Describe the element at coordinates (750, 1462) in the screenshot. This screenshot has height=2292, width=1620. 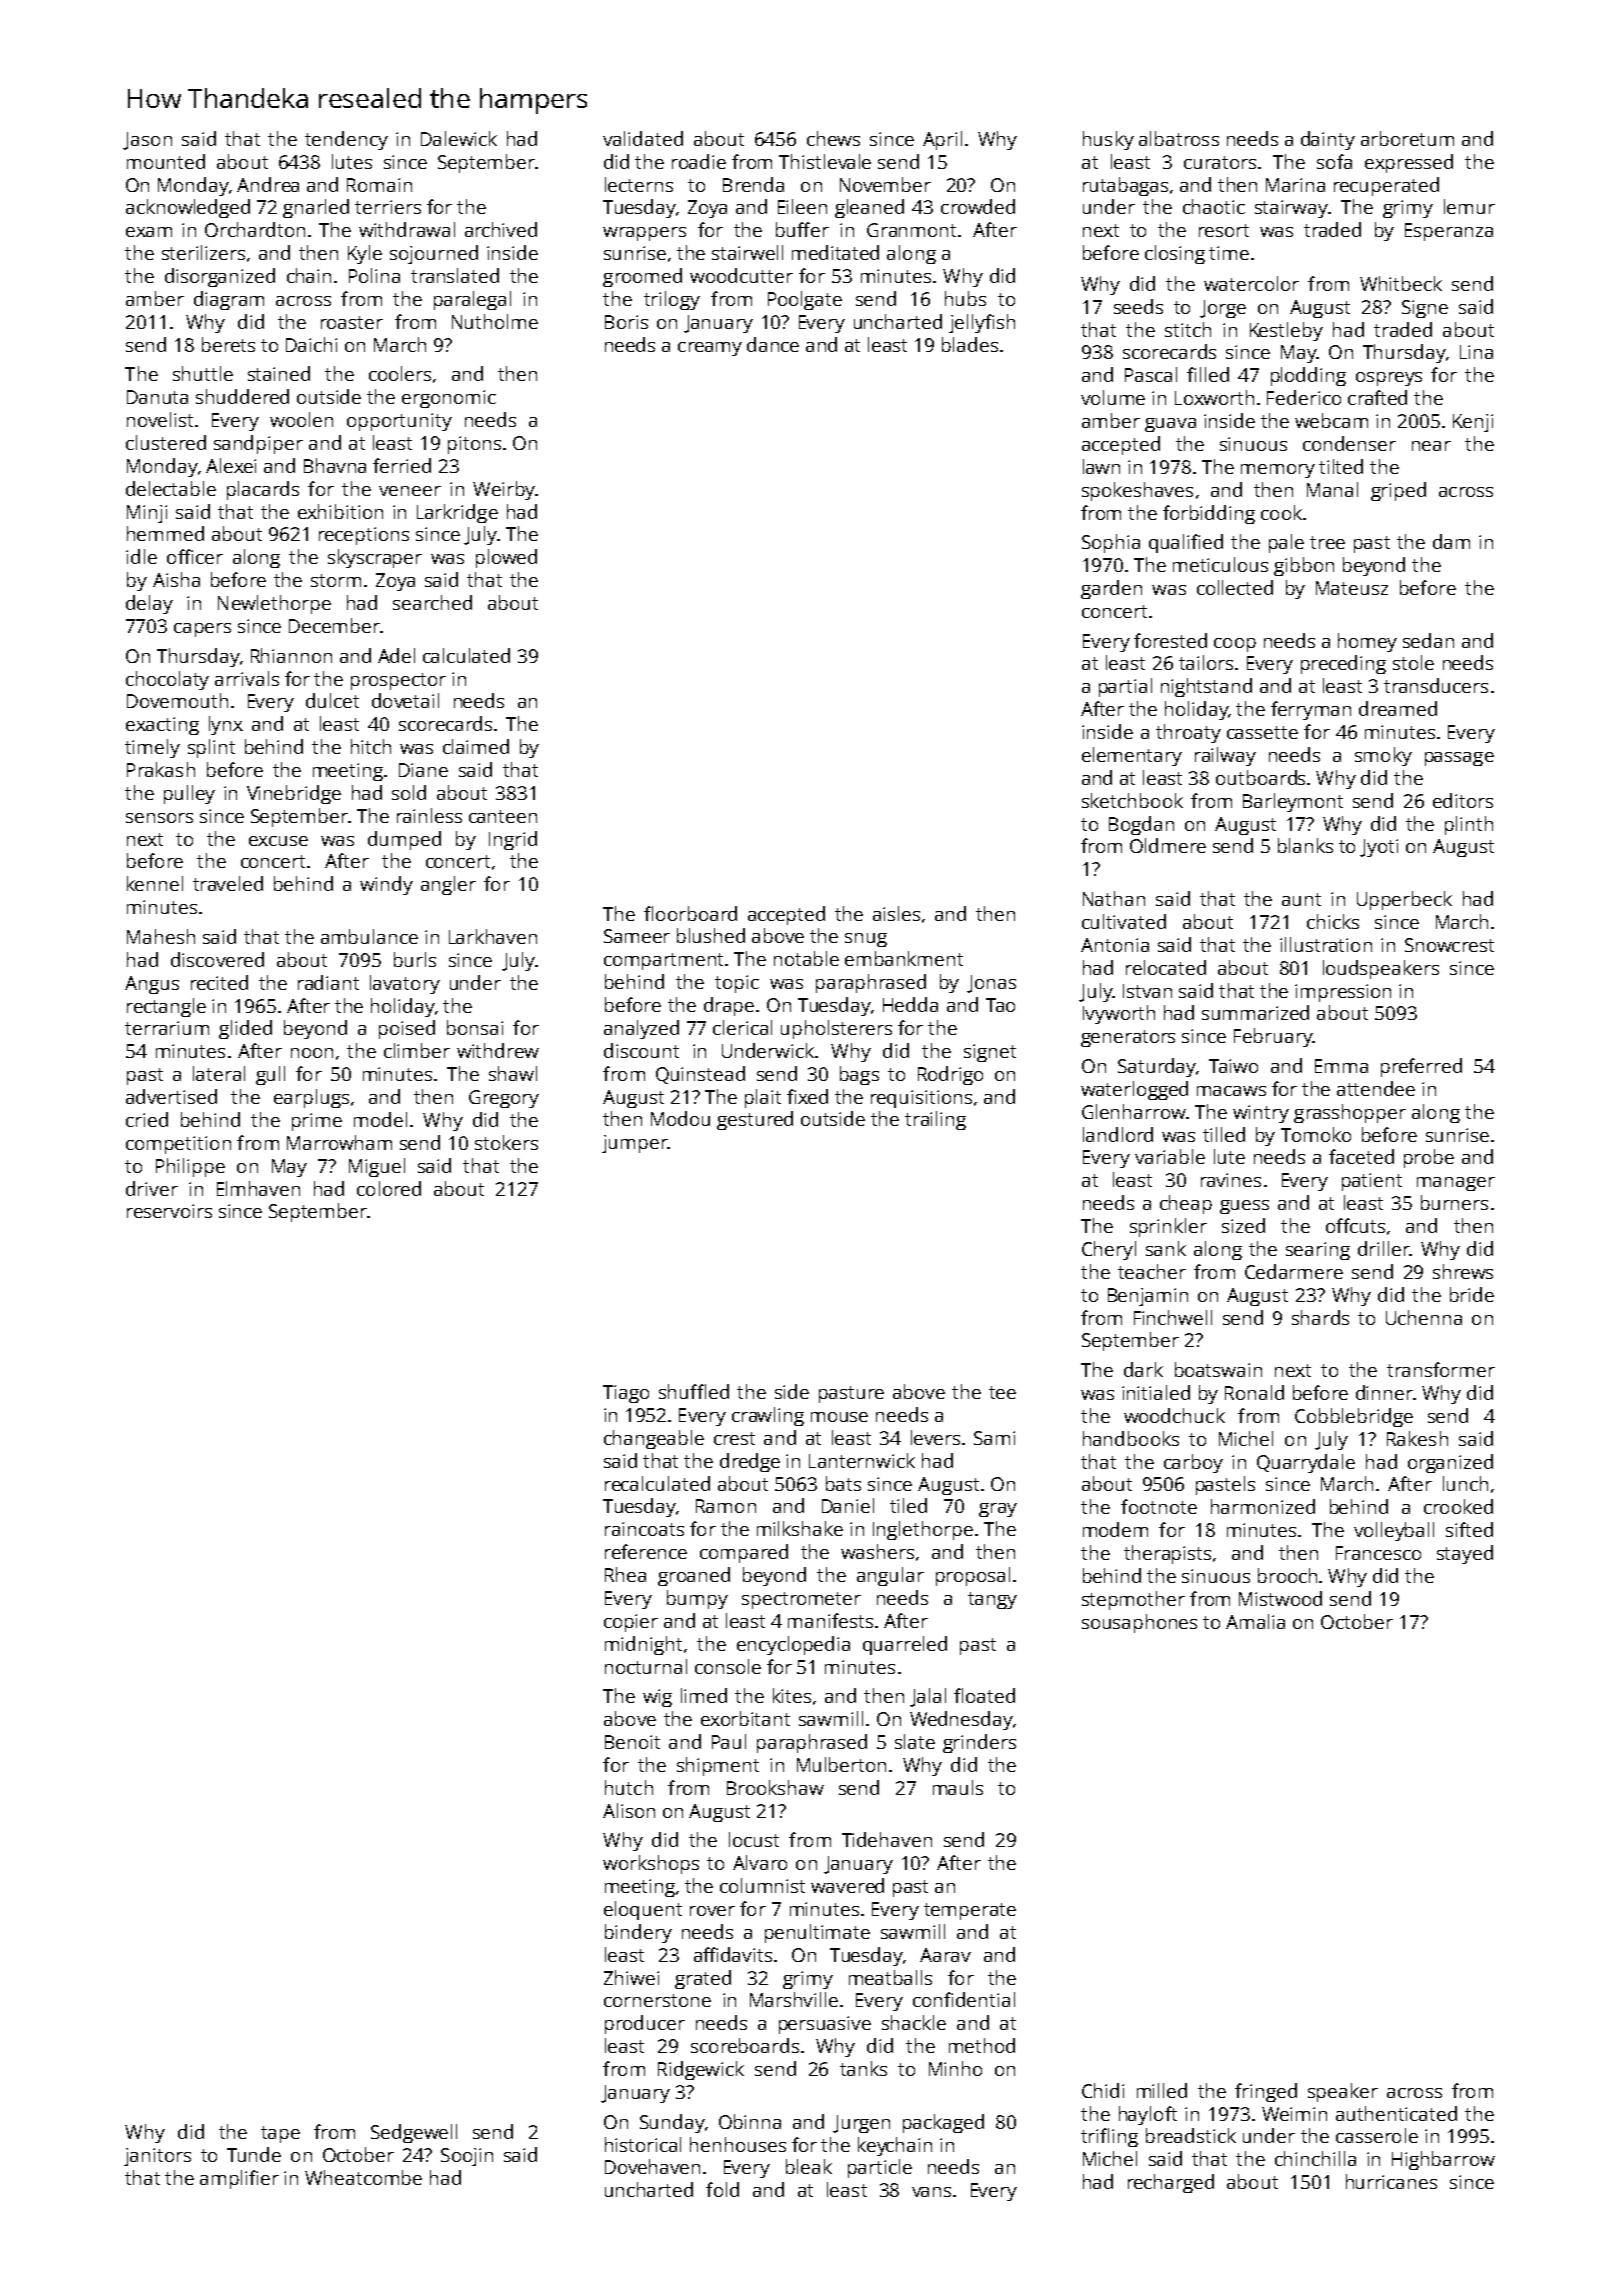
I see `dredge` at that location.
